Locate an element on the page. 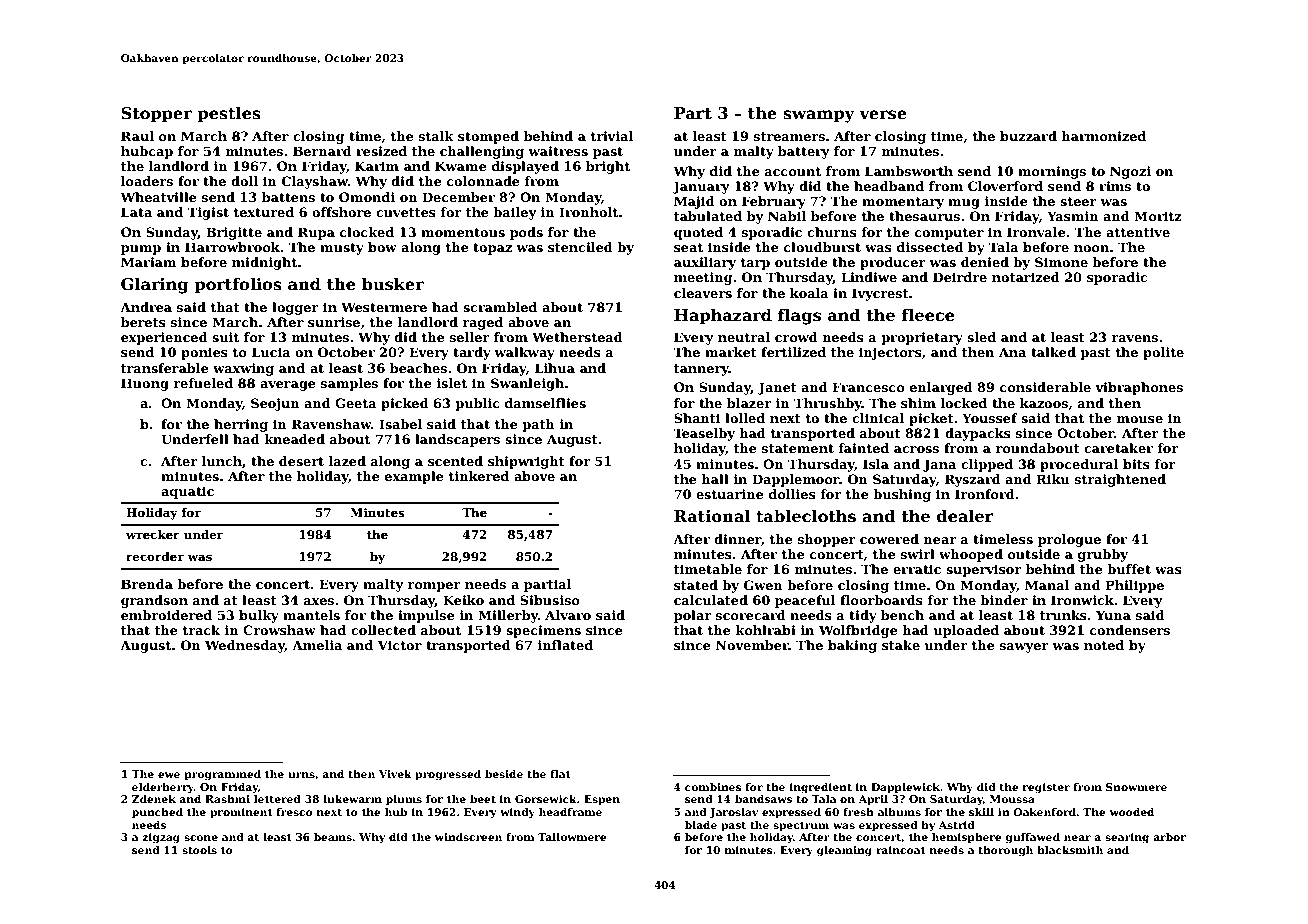 The image size is (1308, 924). Amelia is located at coordinates (317, 645).
